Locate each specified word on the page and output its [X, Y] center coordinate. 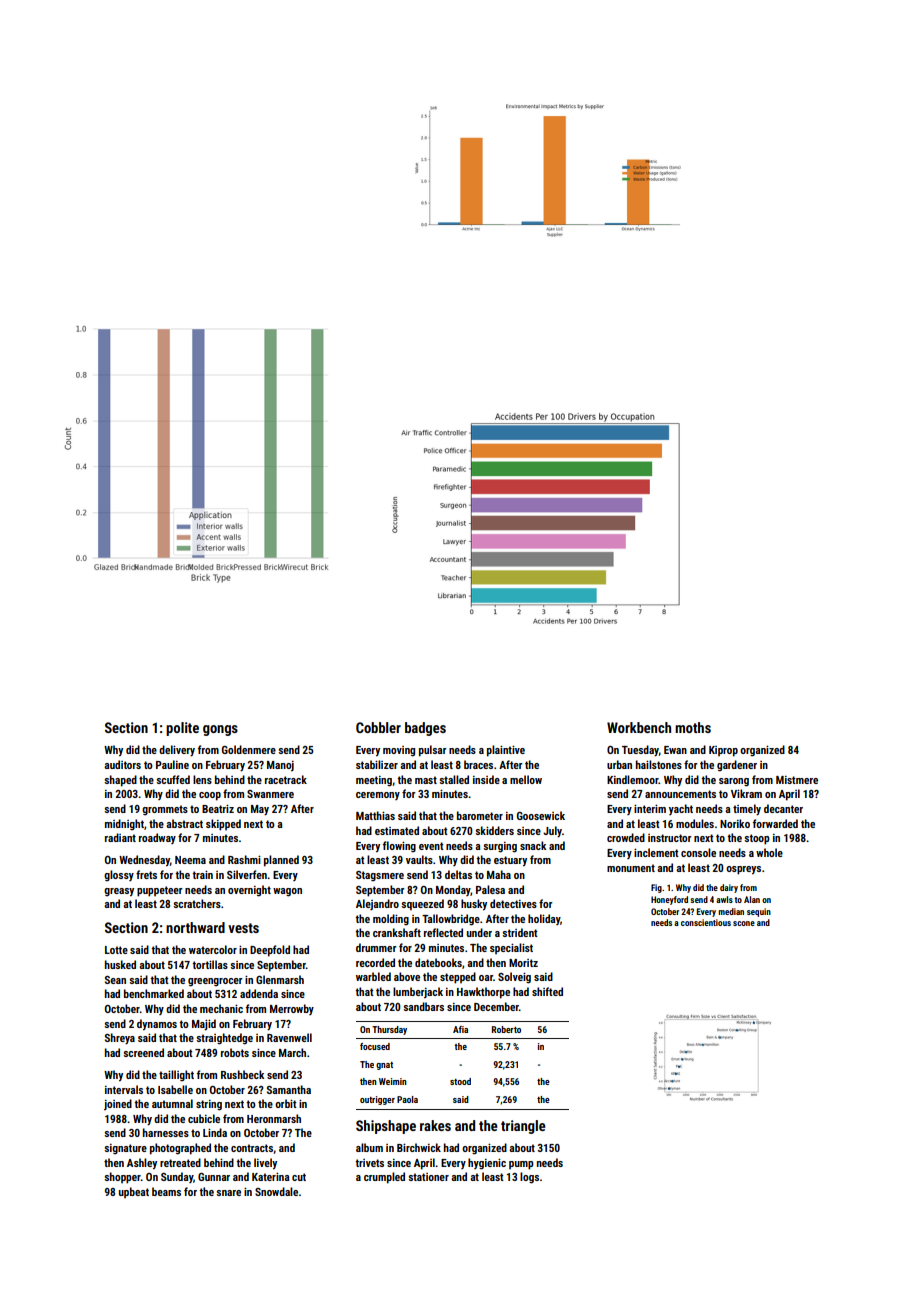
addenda [259, 993]
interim [650, 809]
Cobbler [378, 727]
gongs [220, 730]
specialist [511, 948]
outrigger [377, 1100]
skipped [223, 825]
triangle [523, 1127]
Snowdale [276, 1191]
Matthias [375, 815]
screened [143, 1052]
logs [529, 1178]
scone [744, 923]
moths [693, 727]
